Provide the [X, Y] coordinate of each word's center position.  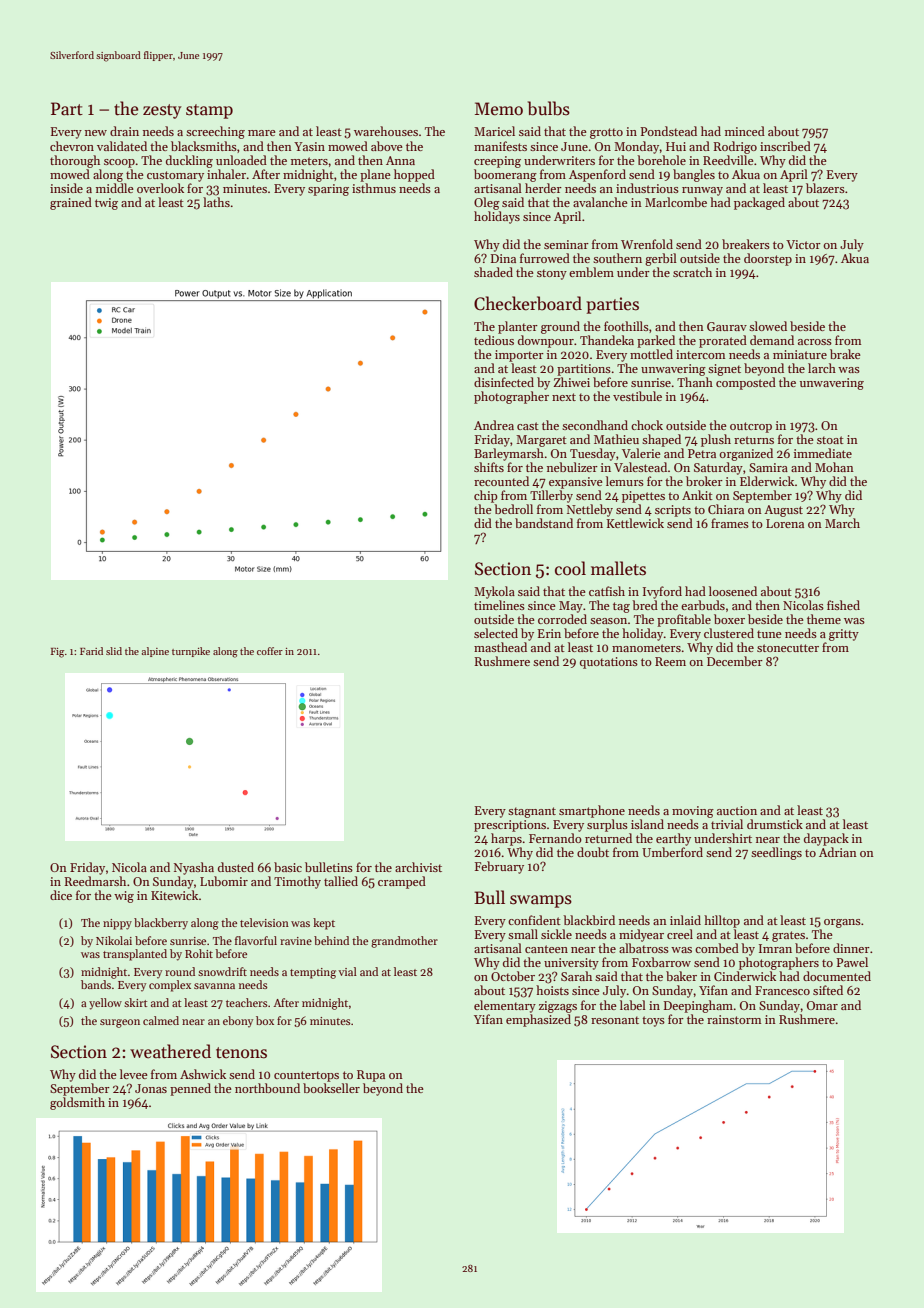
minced [745, 131]
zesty [162, 111]
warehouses [386, 131]
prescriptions [510, 826]
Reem [670, 661]
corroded [562, 619]
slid [114, 651]
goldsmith [77, 1103]
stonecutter [788, 648]
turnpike [191, 652]
